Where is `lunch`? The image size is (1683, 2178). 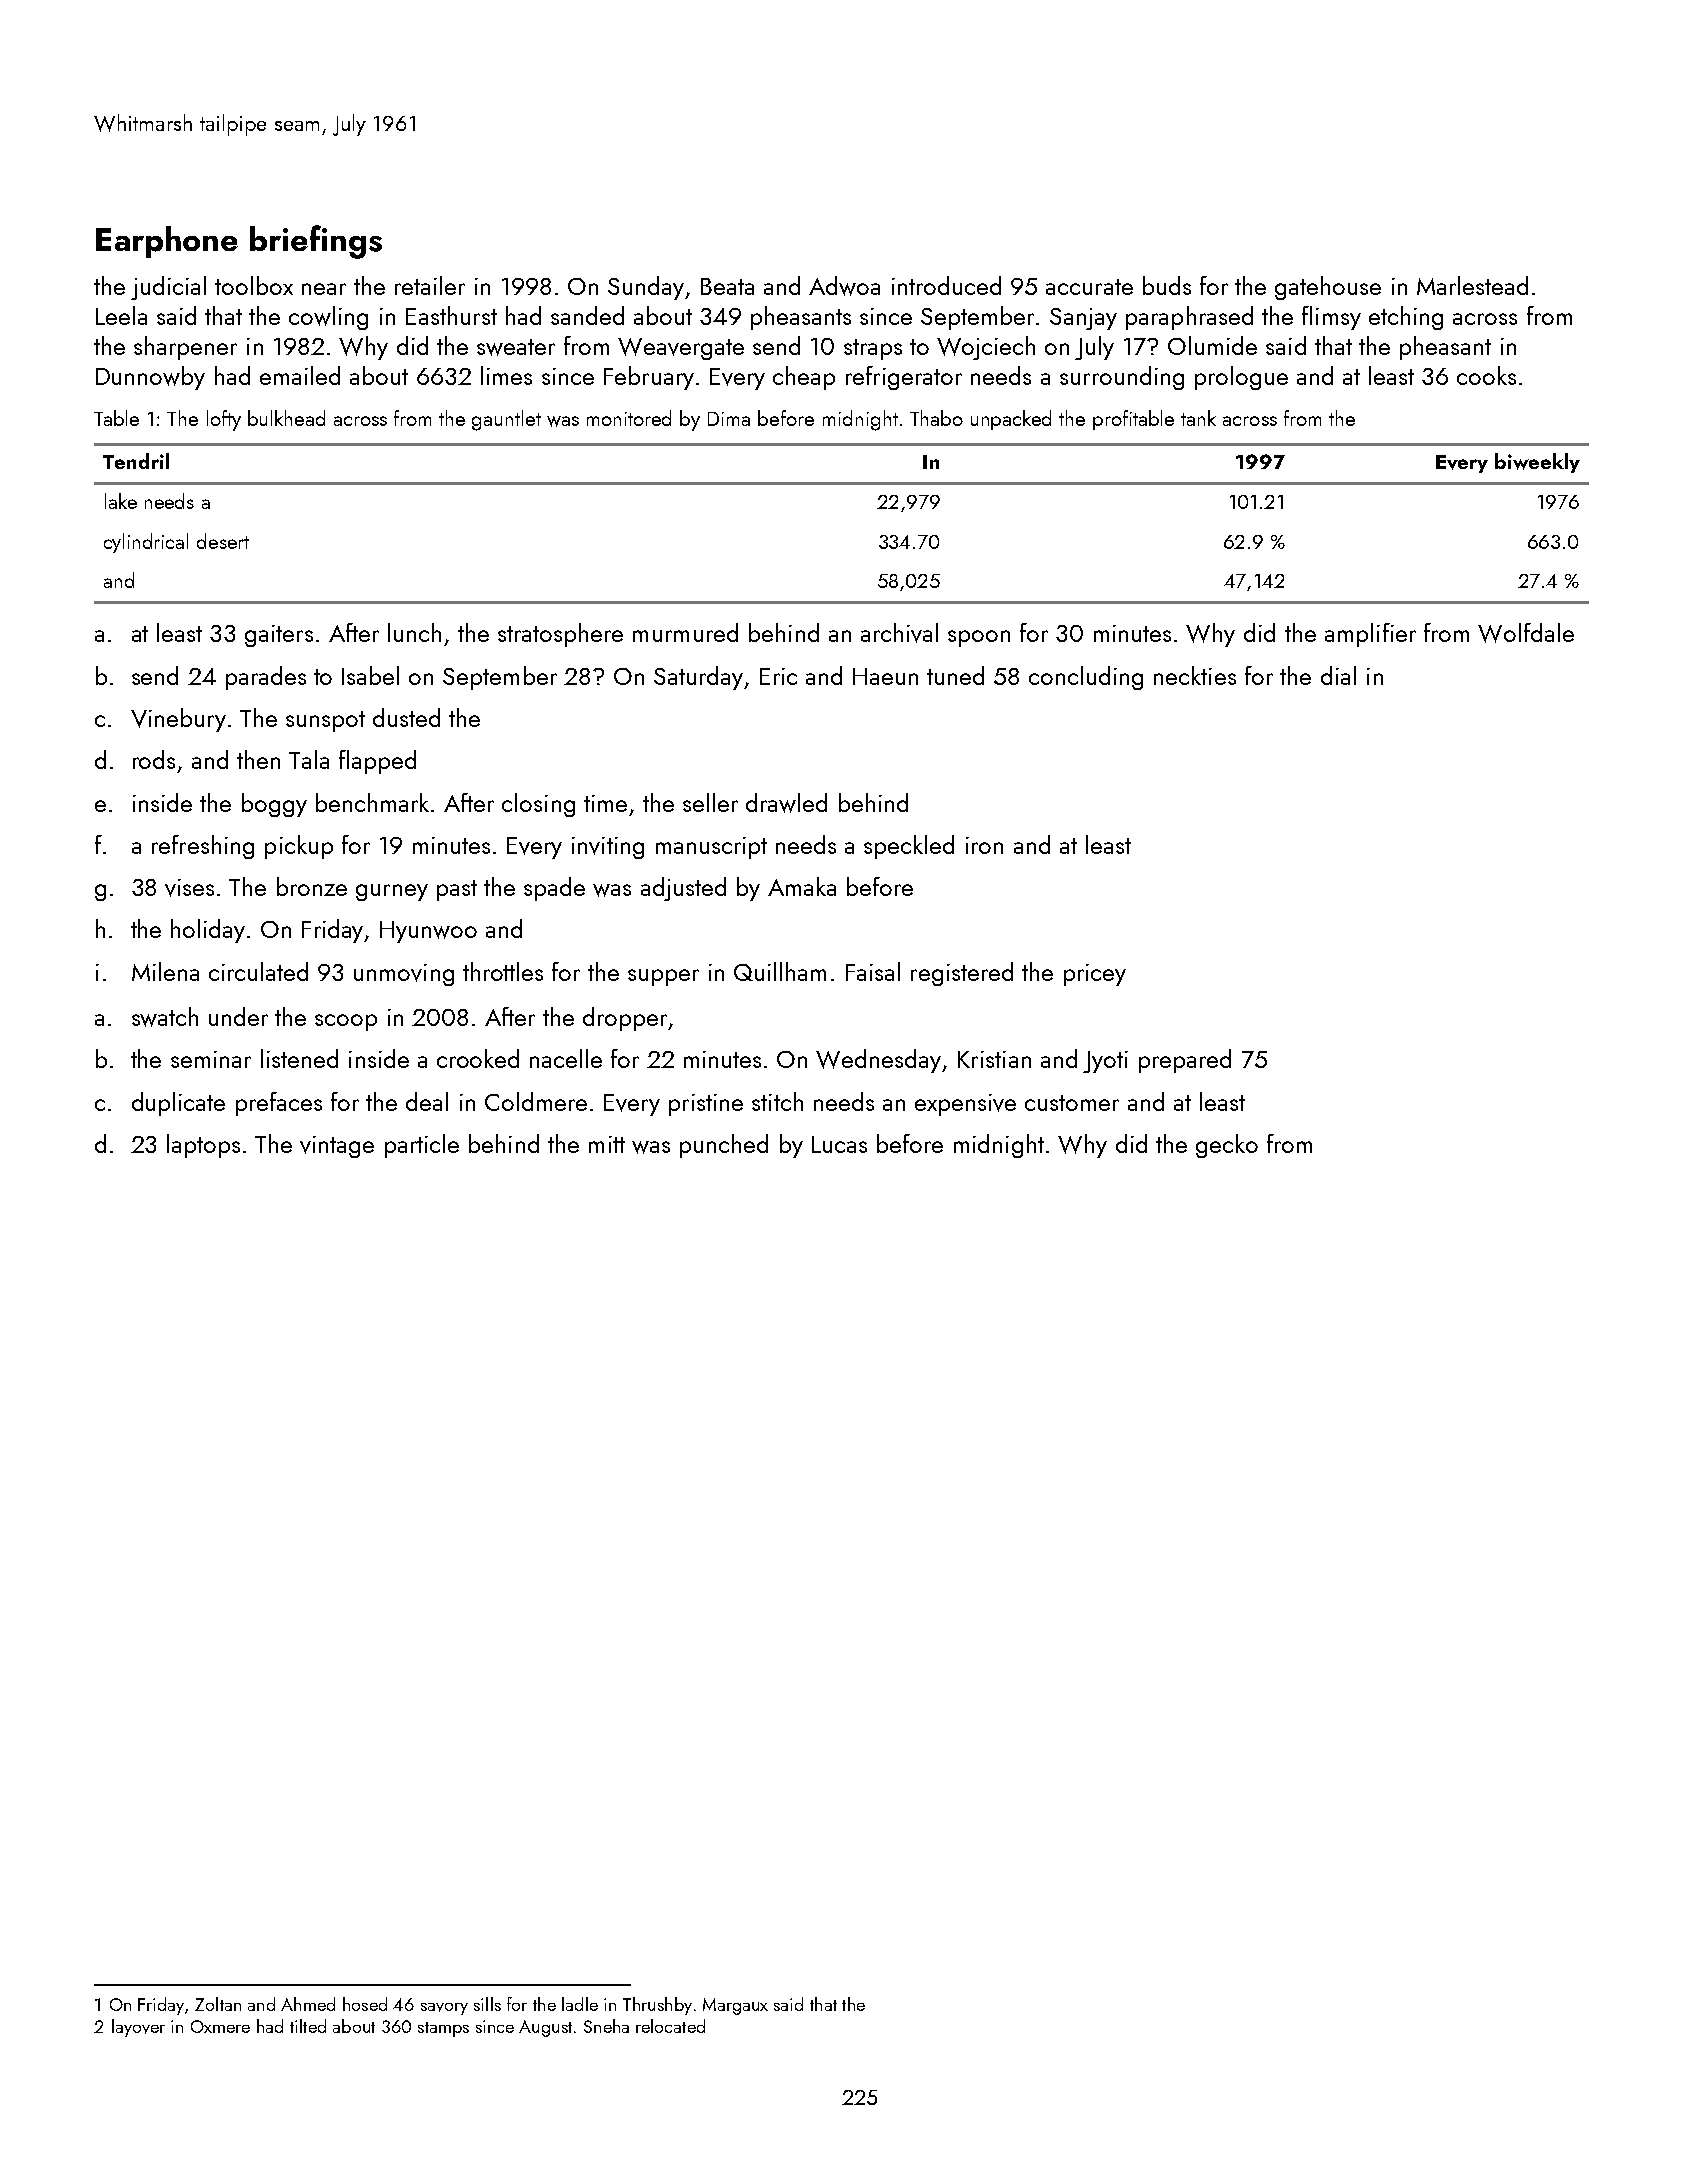
lunch is located at coordinates (414, 632).
